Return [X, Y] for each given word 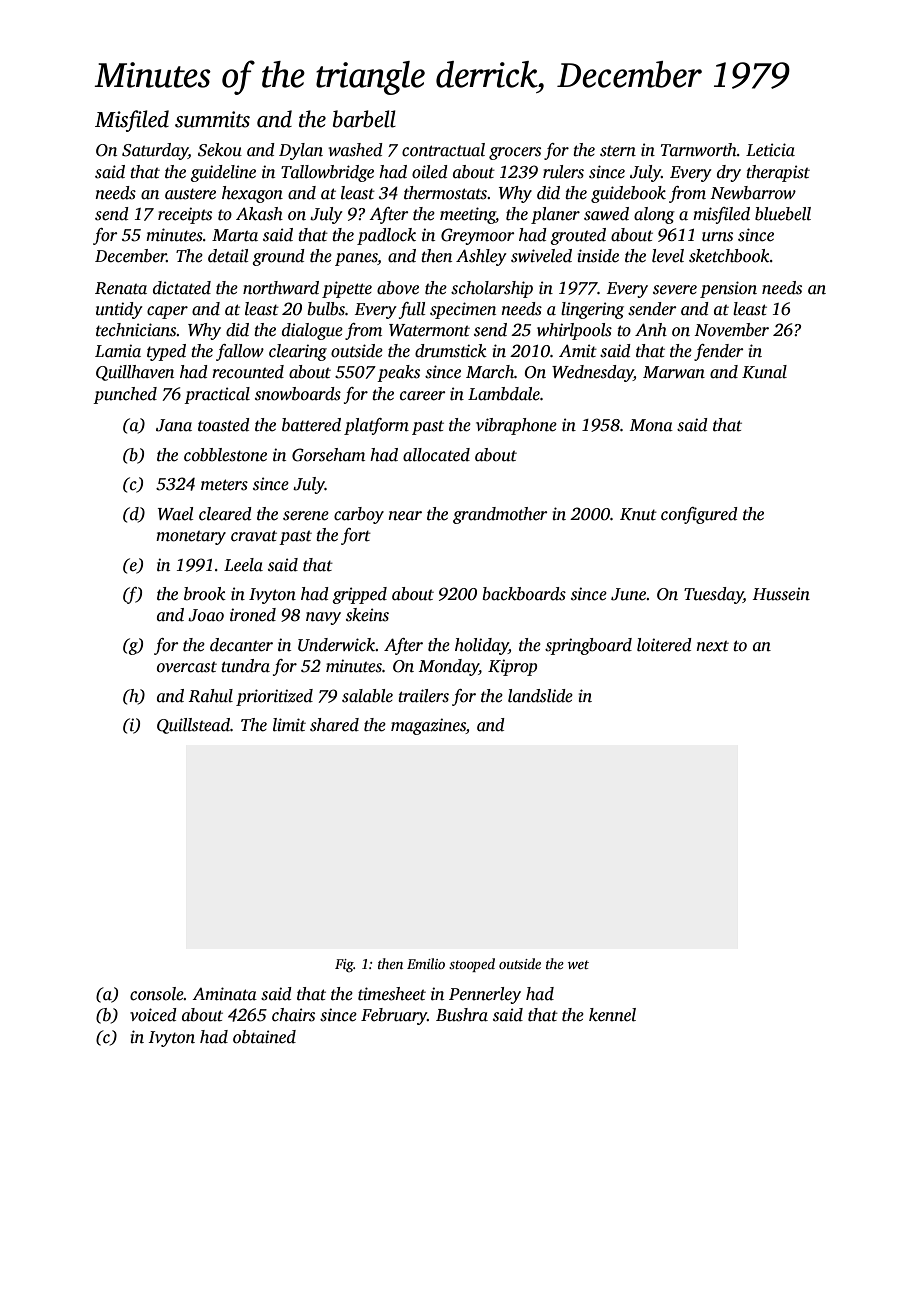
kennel [612, 1015]
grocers [515, 153]
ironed [253, 615]
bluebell [783, 214]
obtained [264, 1037]
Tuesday [713, 595]
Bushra [462, 1015]
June [628, 594]
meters [224, 485]
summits [212, 119]
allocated [436, 455]
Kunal [764, 372]
